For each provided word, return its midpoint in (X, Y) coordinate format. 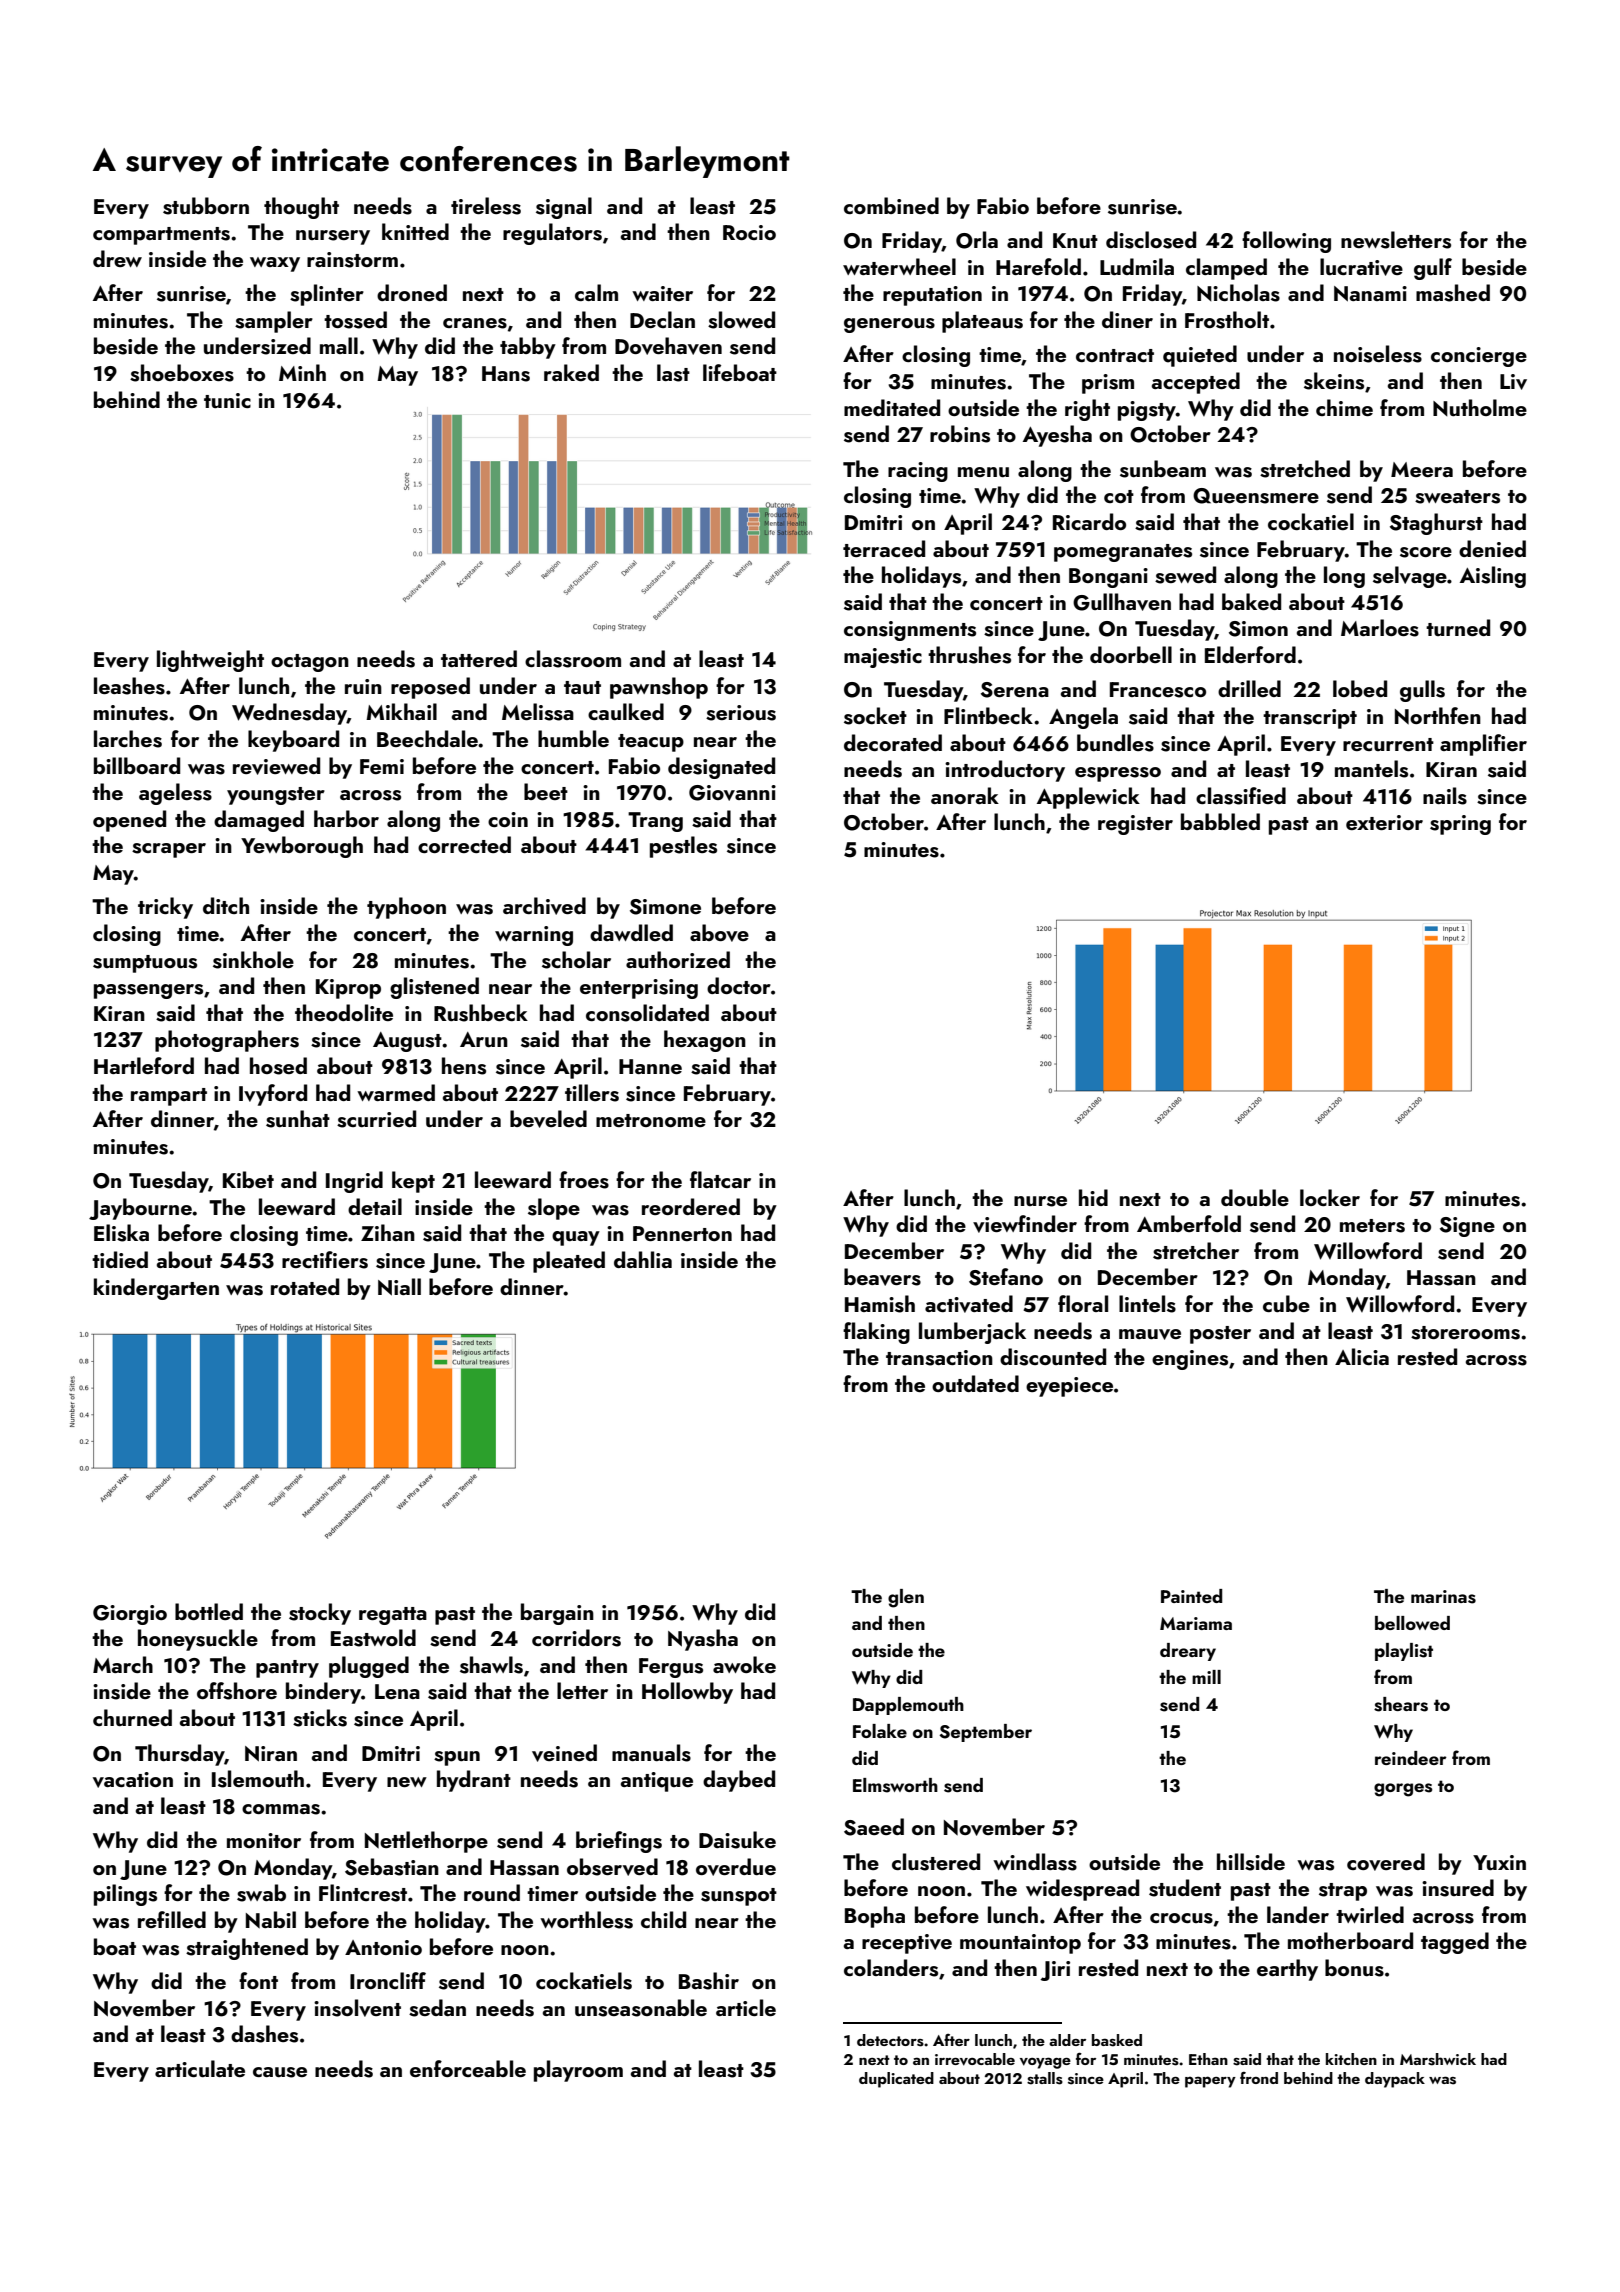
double (1255, 1197)
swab (261, 1893)
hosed (278, 1066)
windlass (1035, 1862)
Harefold (1038, 266)
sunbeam (1163, 469)
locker (1330, 1197)
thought (301, 208)
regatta (393, 1616)
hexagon (705, 1041)
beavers (882, 1277)
